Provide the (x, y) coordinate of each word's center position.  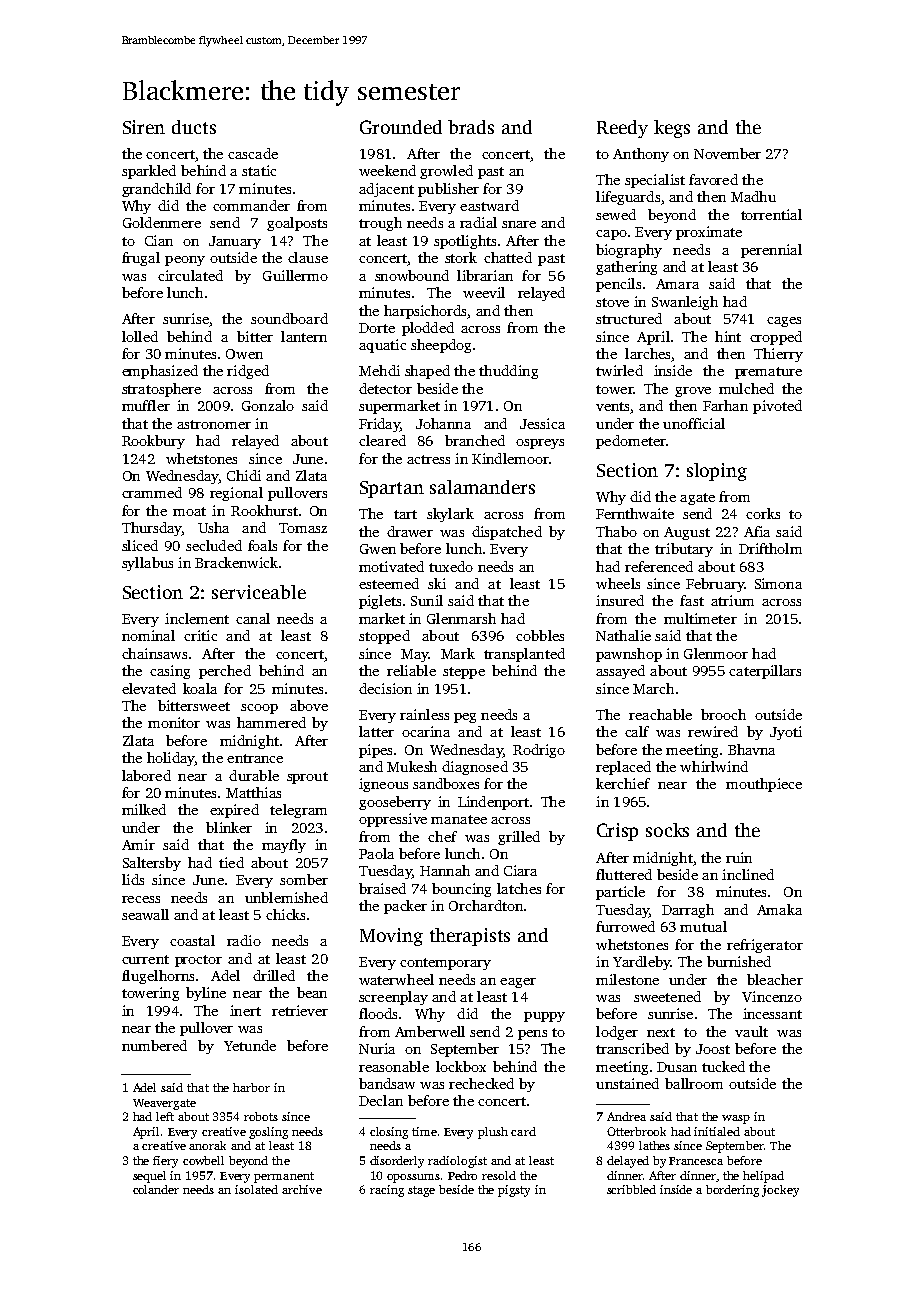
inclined (748, 874)
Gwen (378, 549)
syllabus (147, 564)
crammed (152, 492)
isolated (256, 1189)
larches (647, 353)
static (259, 170)
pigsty (514, 1191)
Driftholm (770, 548)
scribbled (631, 1189)
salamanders (482, 487)
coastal (192, 940)
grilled (519, 838)
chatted (508, 257)
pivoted (777, 407)
